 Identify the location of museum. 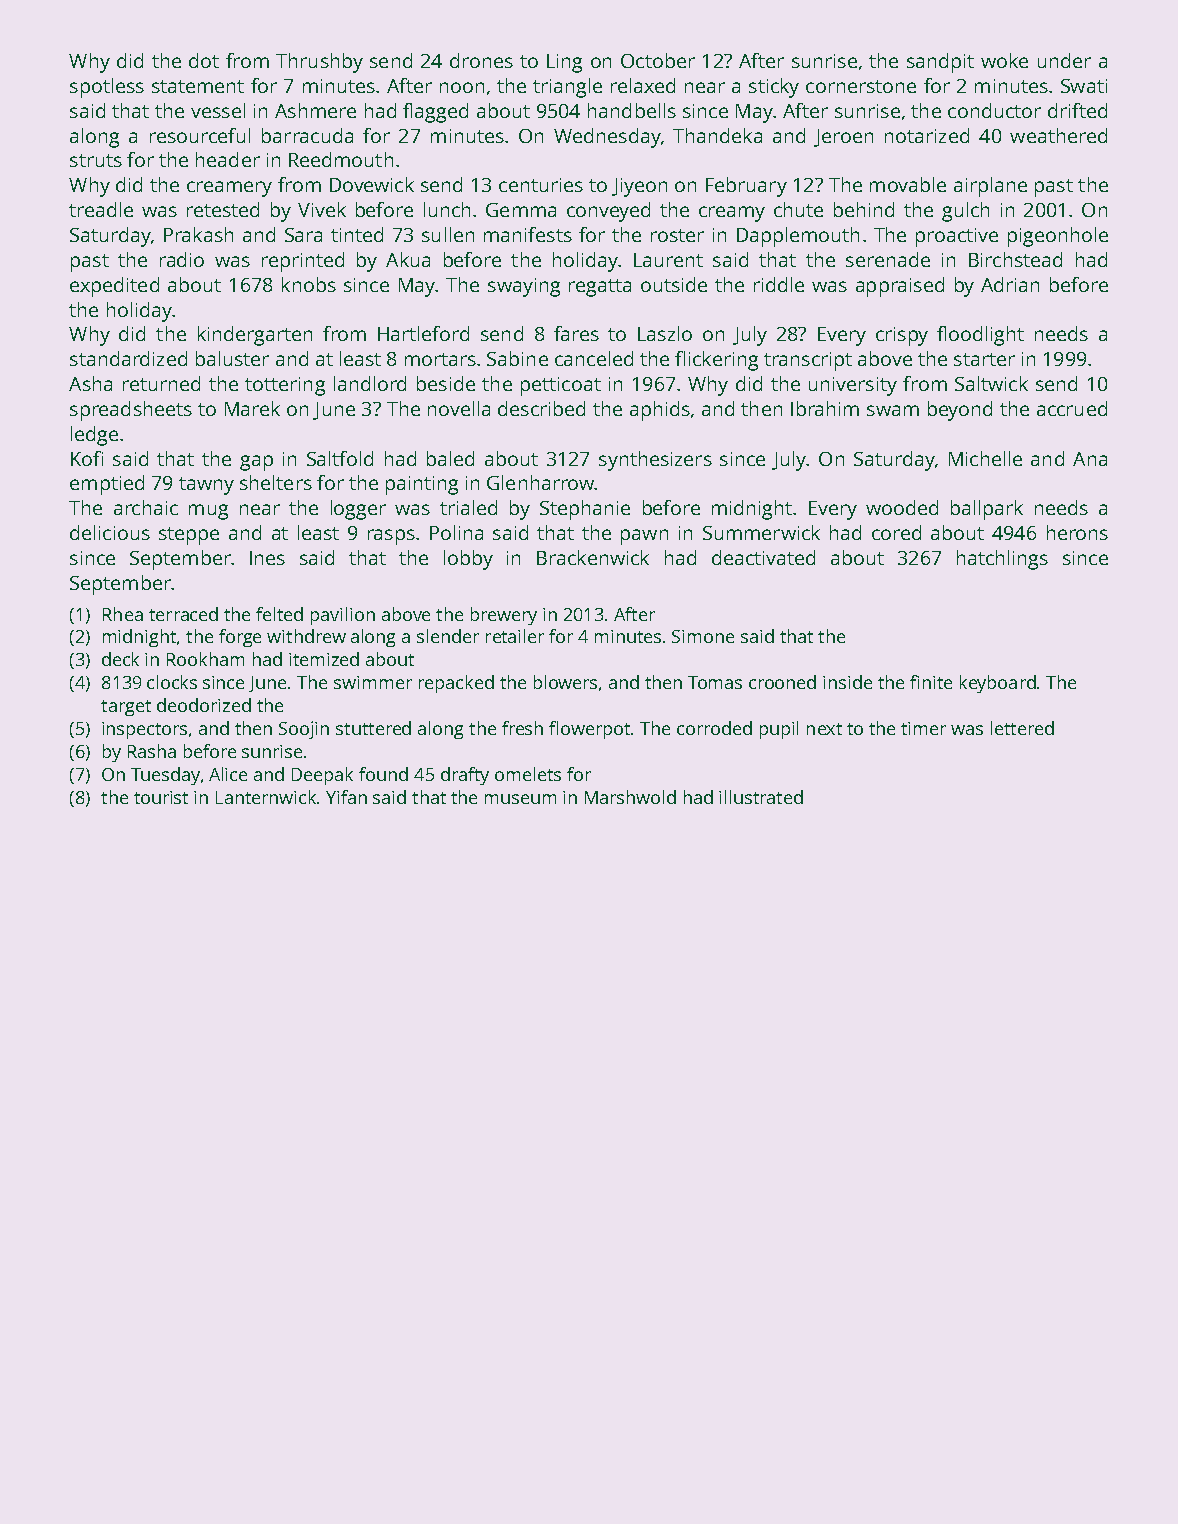
(520, 799).
